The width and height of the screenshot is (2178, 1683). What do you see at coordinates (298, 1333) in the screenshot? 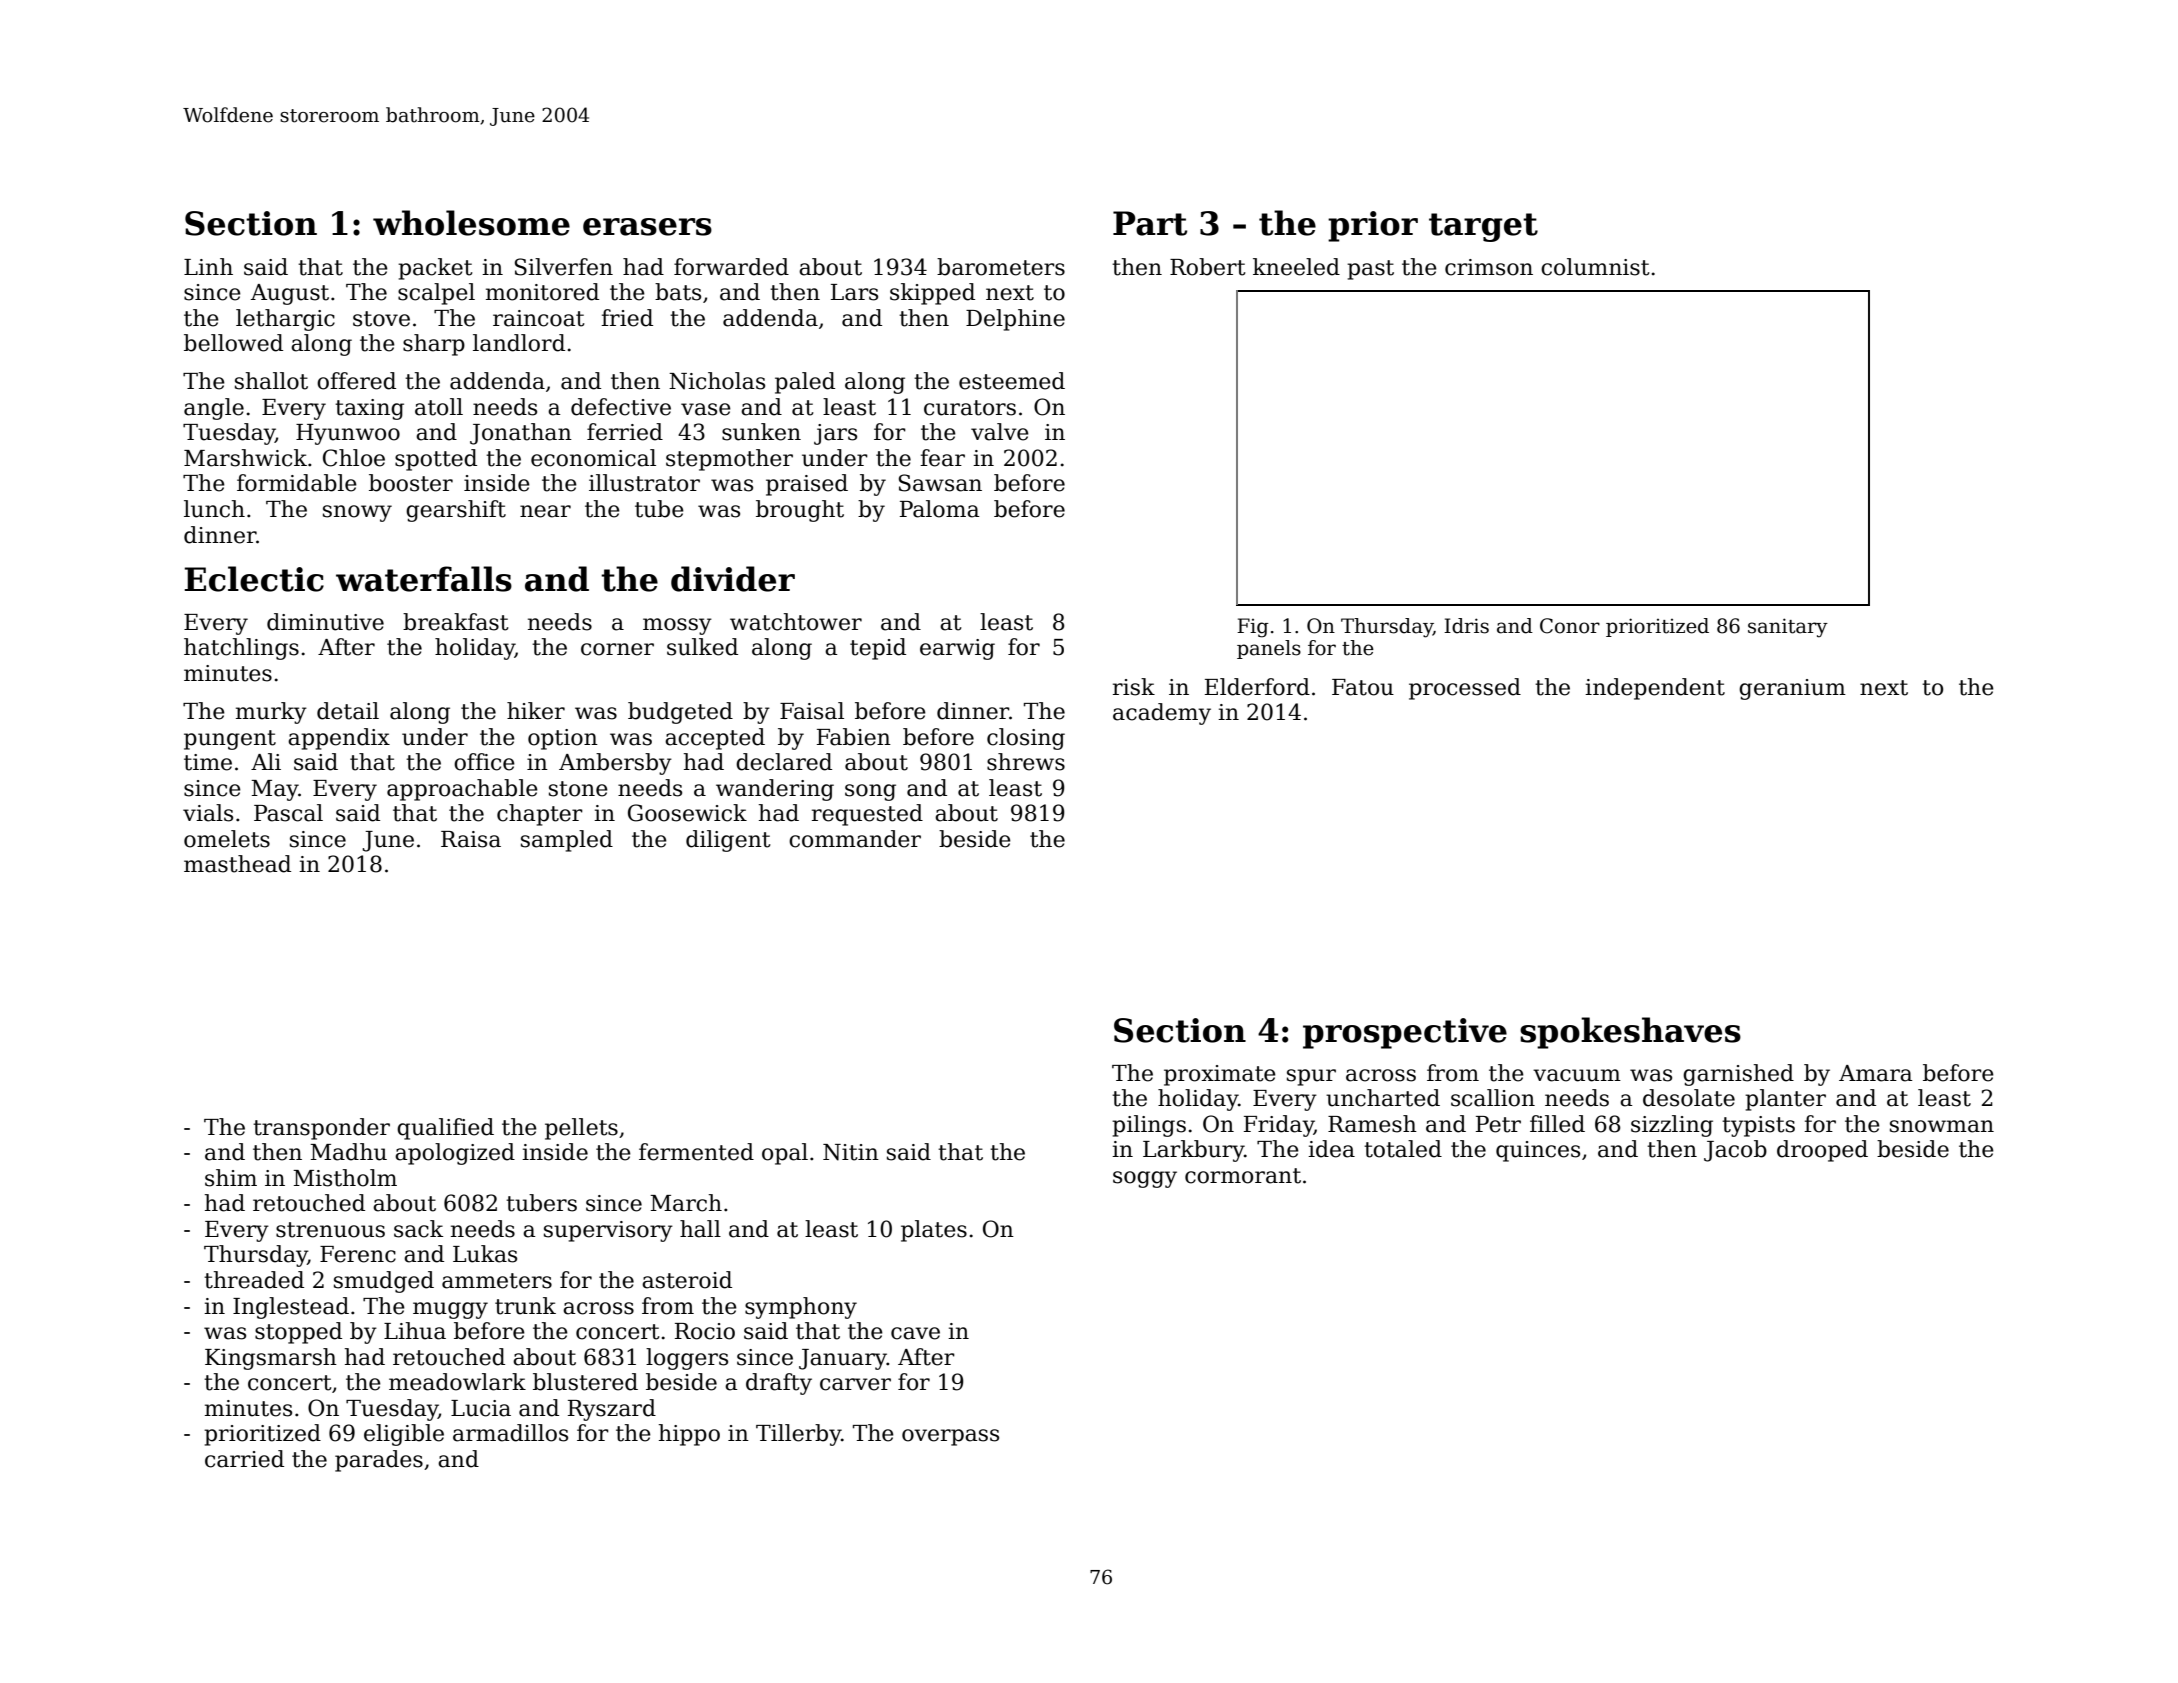
I see `stopped` at bounding box center [298, 1333].
